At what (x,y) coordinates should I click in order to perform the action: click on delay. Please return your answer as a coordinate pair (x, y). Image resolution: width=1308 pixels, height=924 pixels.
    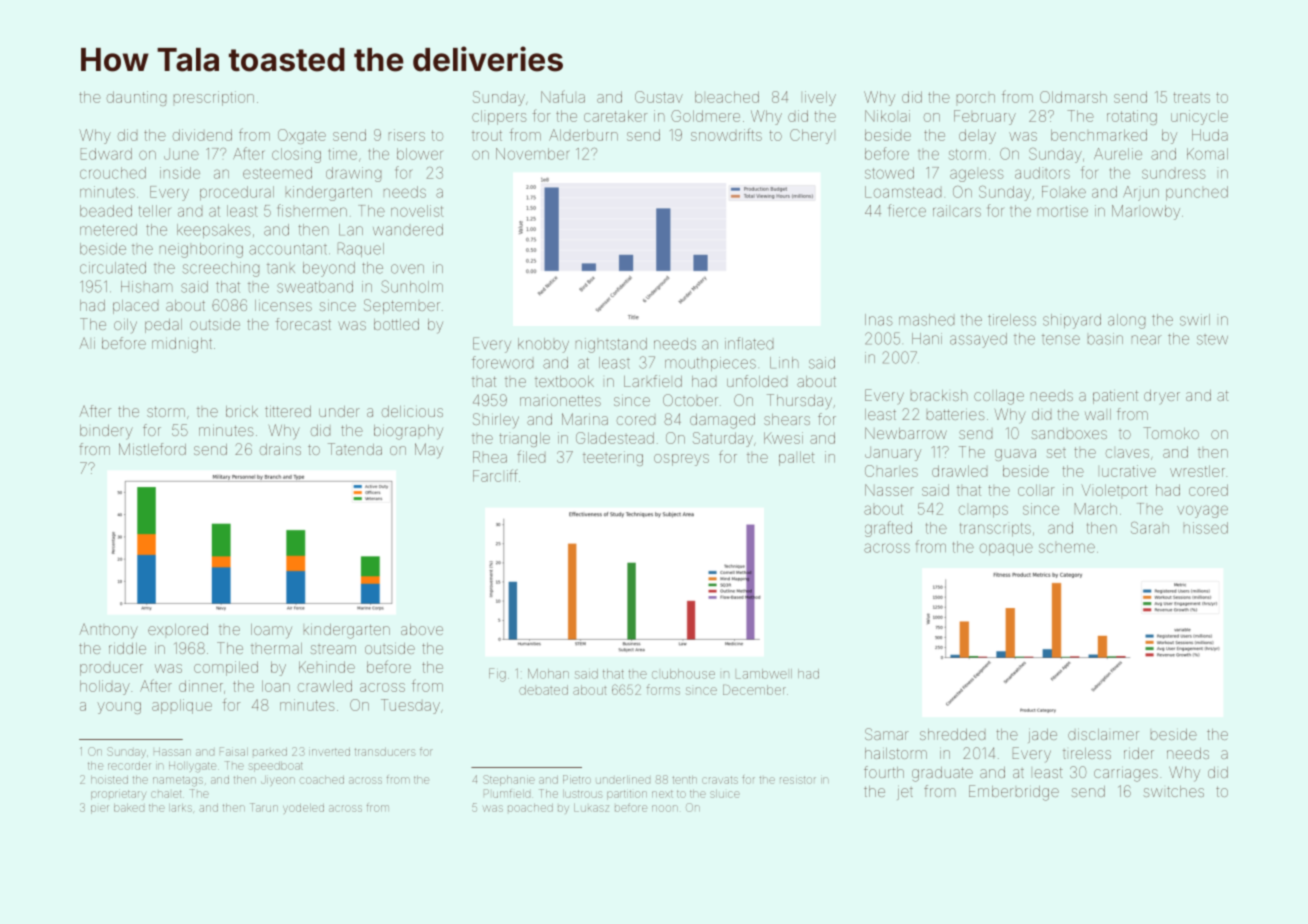
    Looking at the image, I should click on (977, 136).
